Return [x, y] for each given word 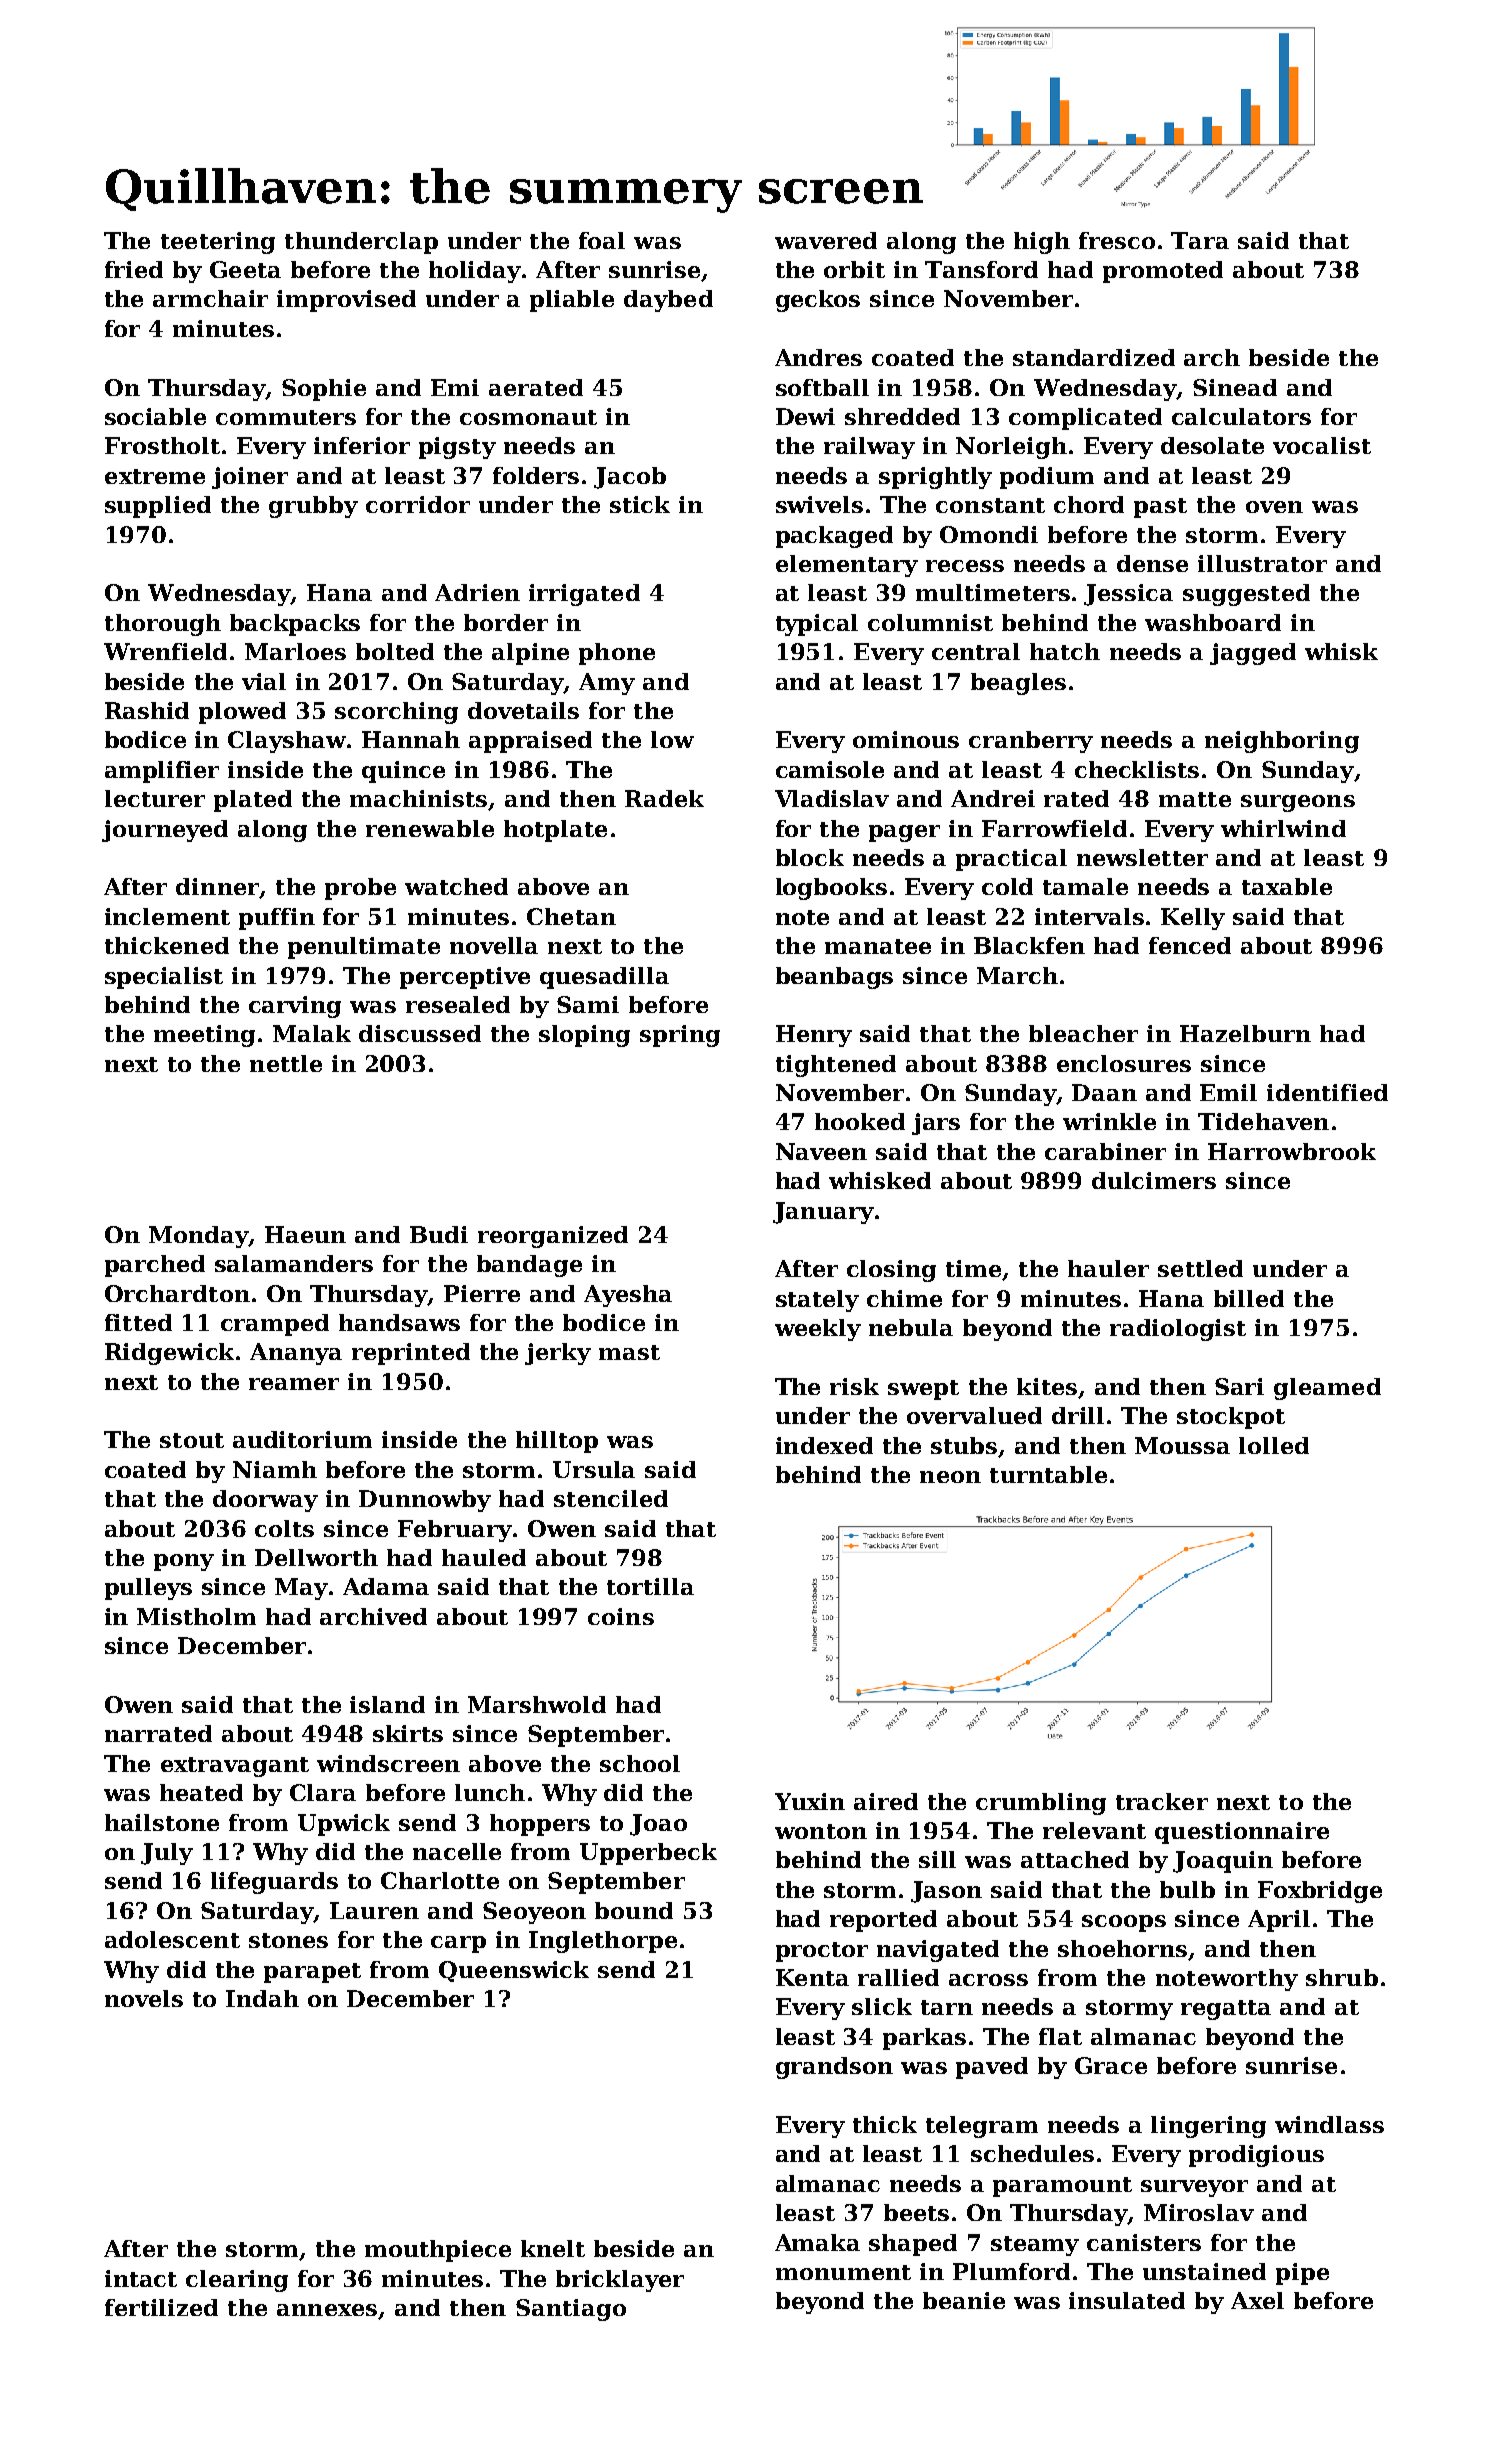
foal [602, 240]
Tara [1200, 240]
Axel [1257, 2300]
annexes [327, 2310]
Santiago [571, 2310]
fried [134, 269]
